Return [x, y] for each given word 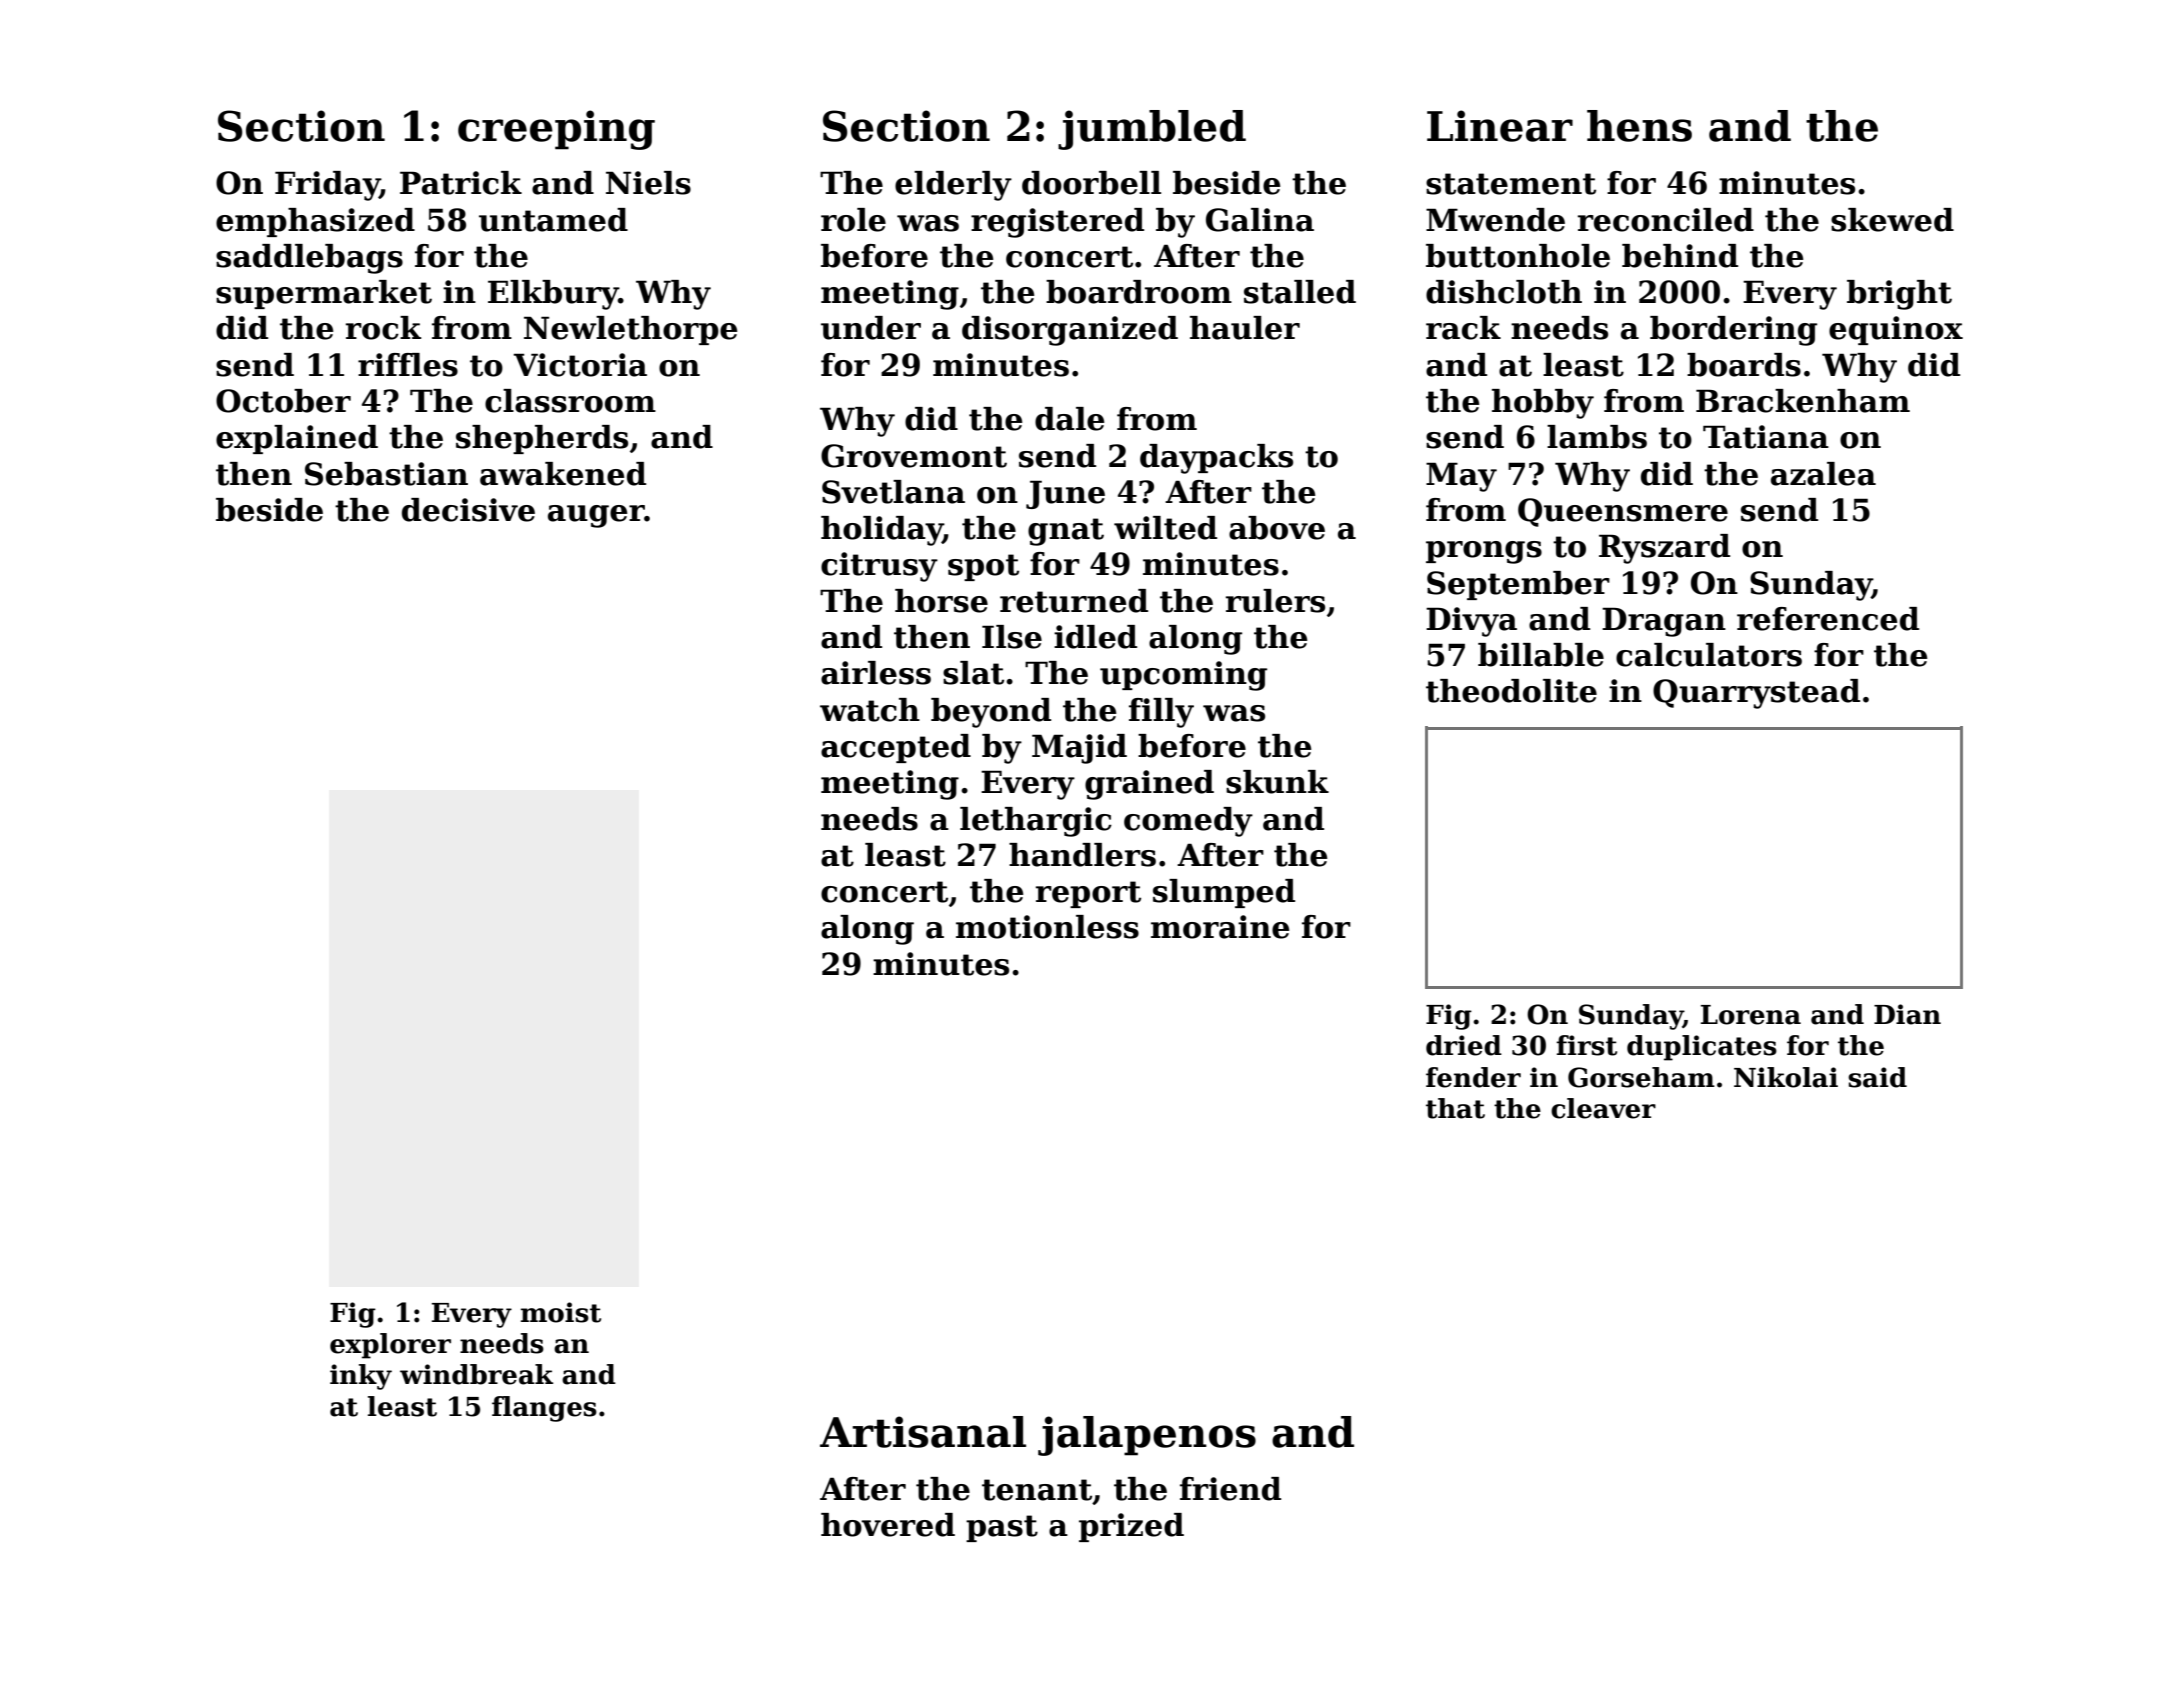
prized [1131, 1527]
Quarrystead [1756, 694]
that [1455, 1108]
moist [561, 1312]
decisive [468, 510]
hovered [888, 1525]
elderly [953, 186]
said [1877, 1077]
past [1002, 1528]
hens [1639, 126]
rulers [1275, 601]
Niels [648, 183]
